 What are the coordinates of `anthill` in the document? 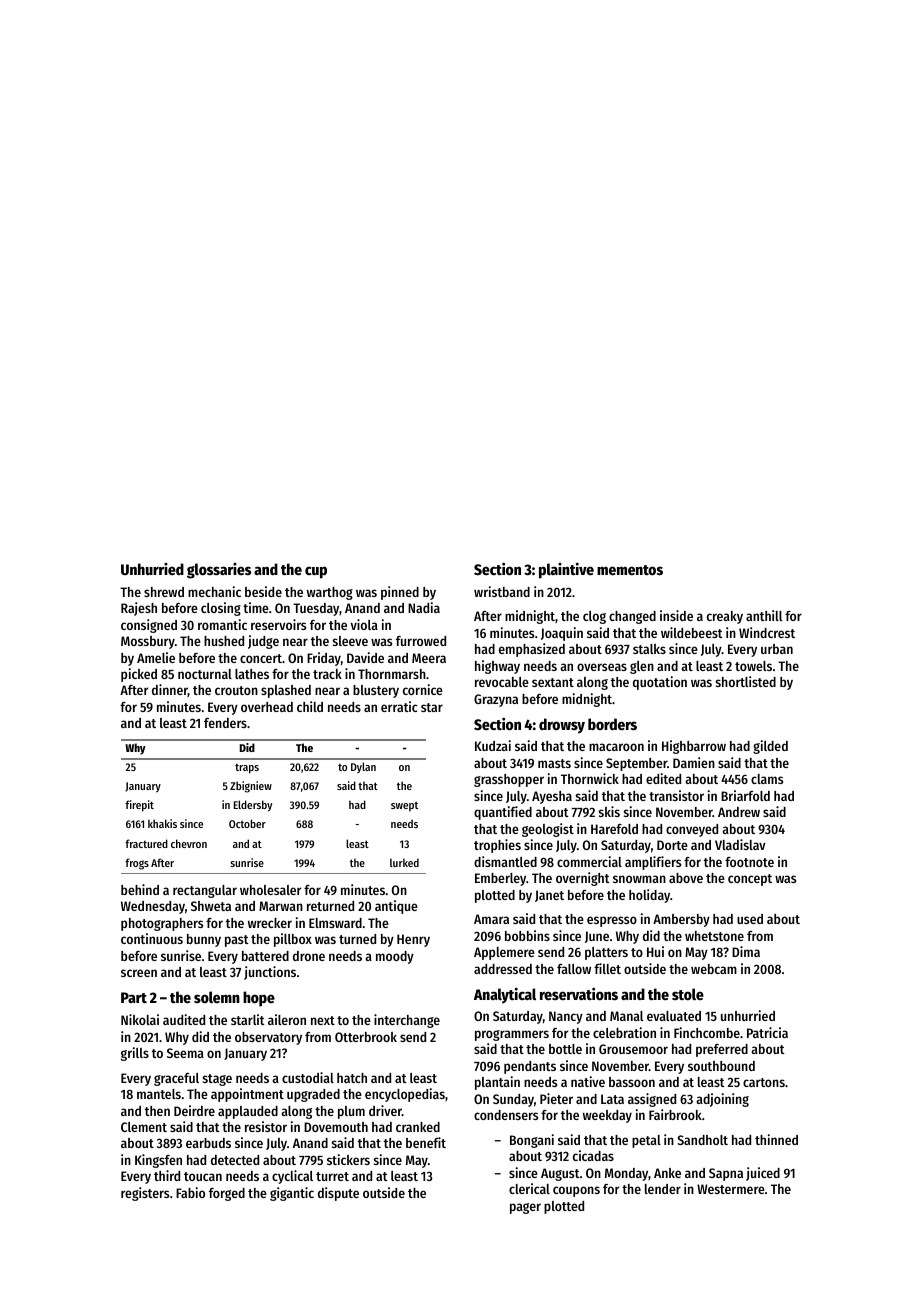 It's located at (764, 615).
